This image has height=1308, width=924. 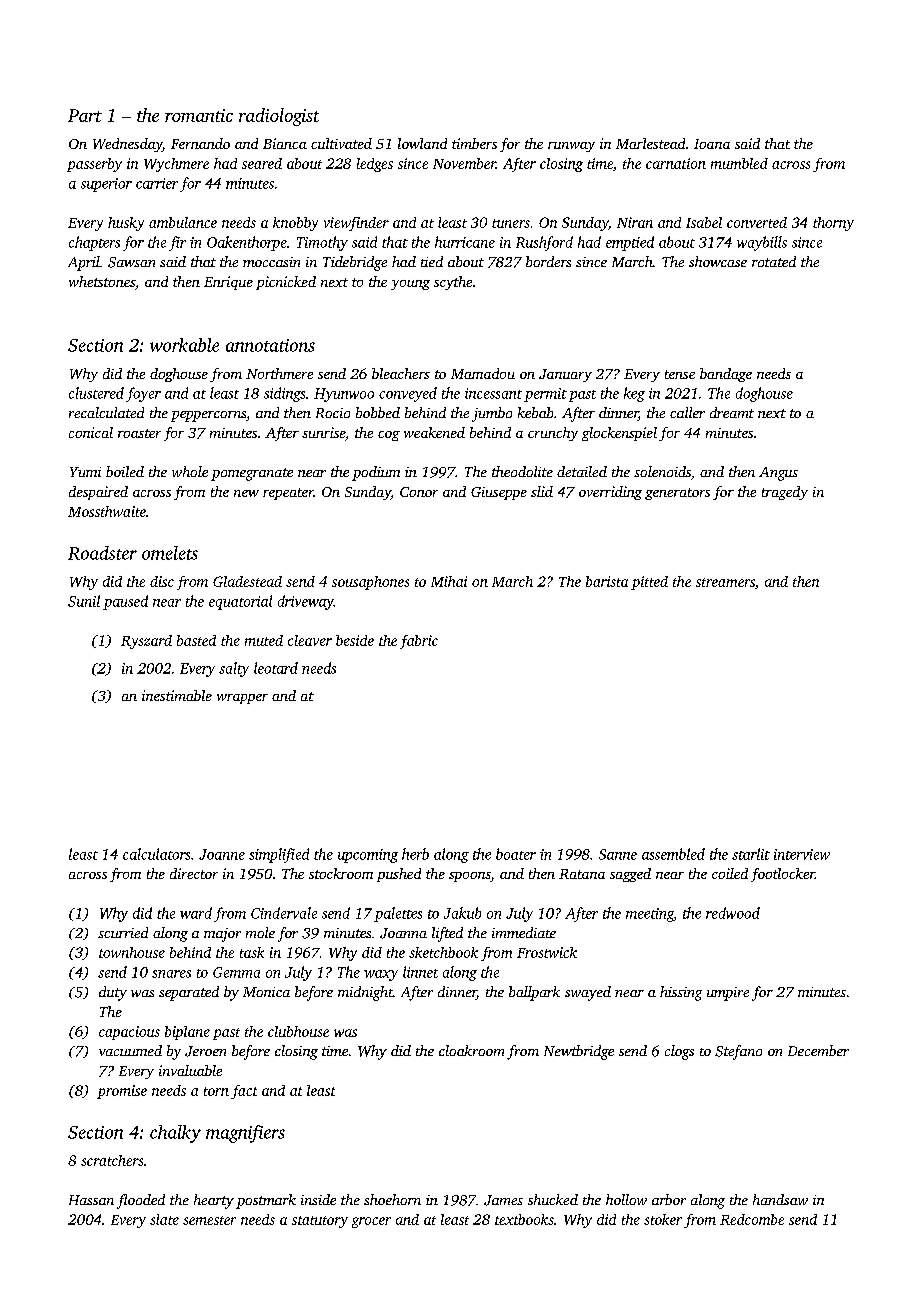 I want to click on Marlestead, so click(x=650, y=143).
